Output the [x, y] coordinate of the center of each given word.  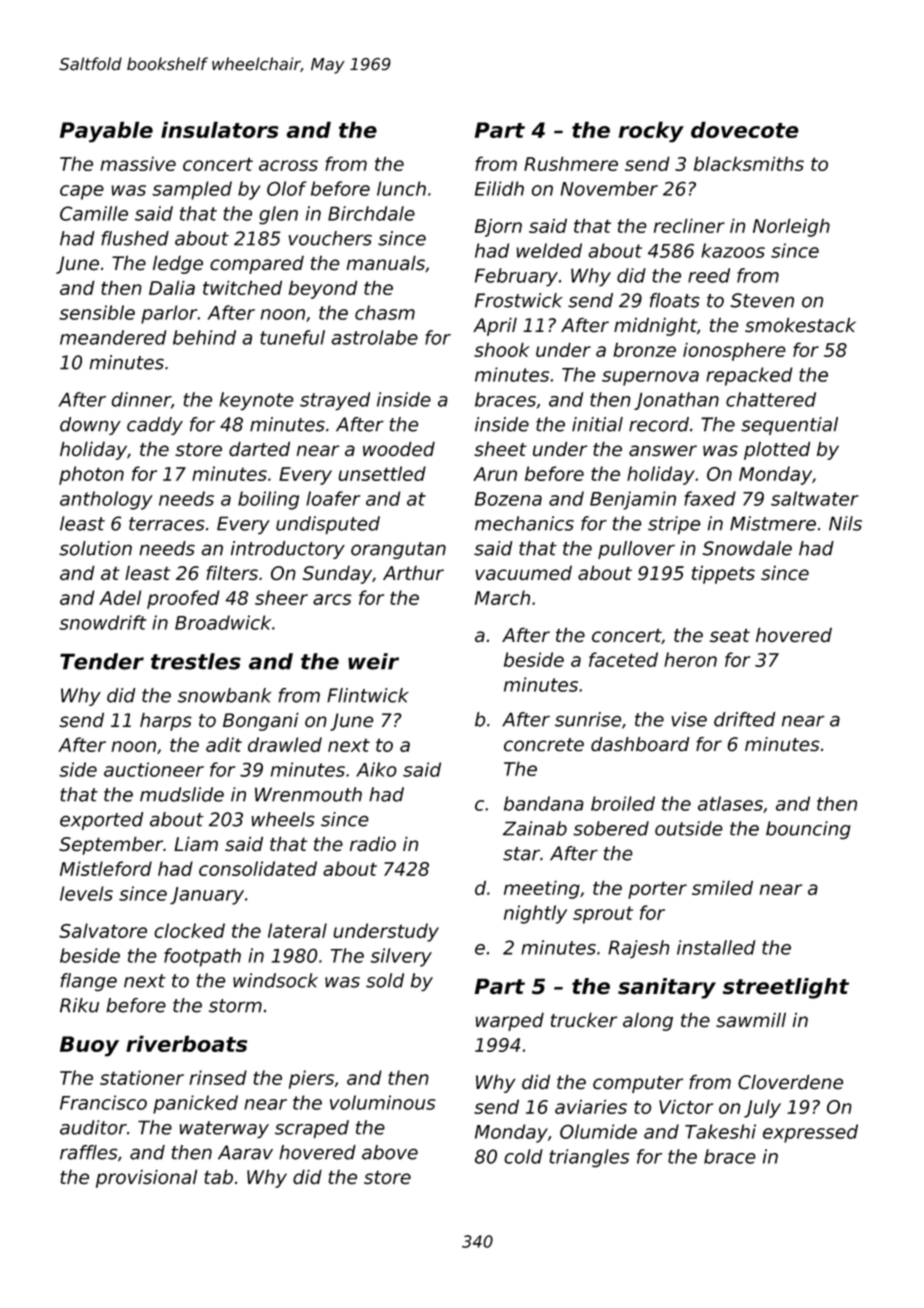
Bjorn [498, 228]
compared [257, 264]
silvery [401, 957]
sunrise [588, 719]
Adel [120, 597]
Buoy [89, 1046]
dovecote [745, 129]
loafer [333, 498]
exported [101, 821]
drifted [744, 719]
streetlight [786, 988]
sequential [789, 426]
